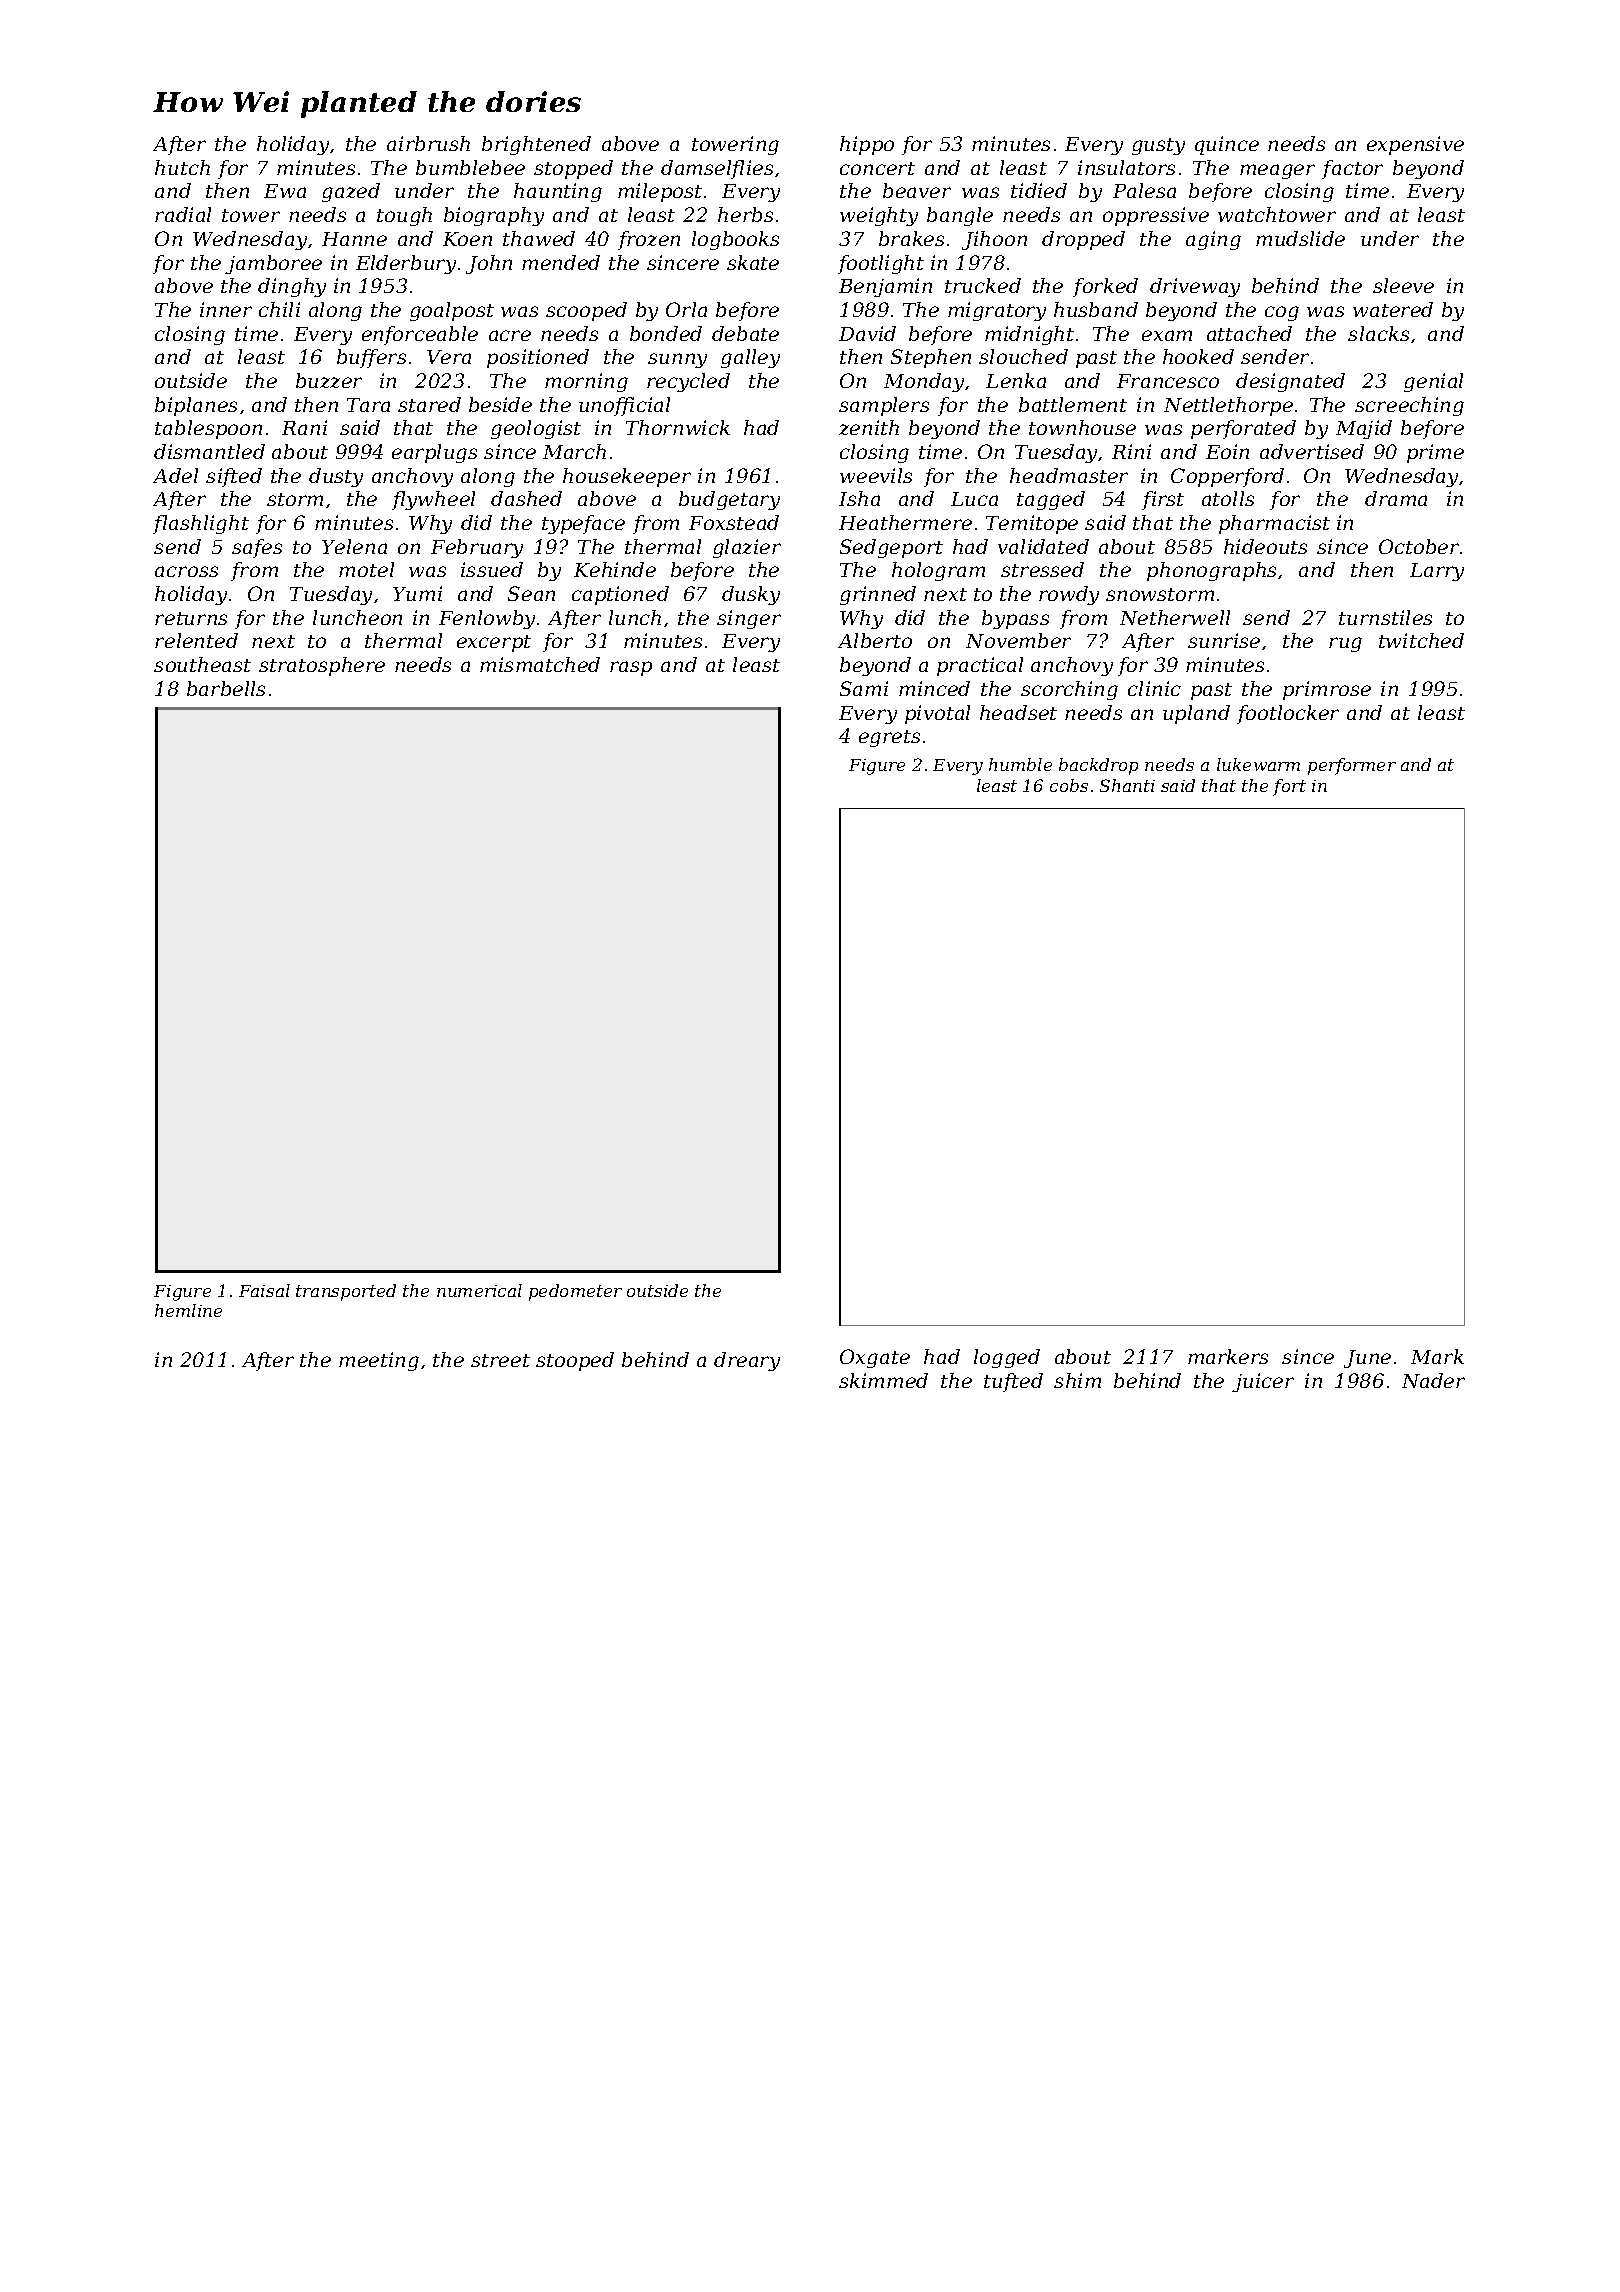 This screenshot has width=1620, height=2292. What do you see at coordinates (1227, 145) in the screenshot?
I see `quince` at bounding box center [1227, 145].
